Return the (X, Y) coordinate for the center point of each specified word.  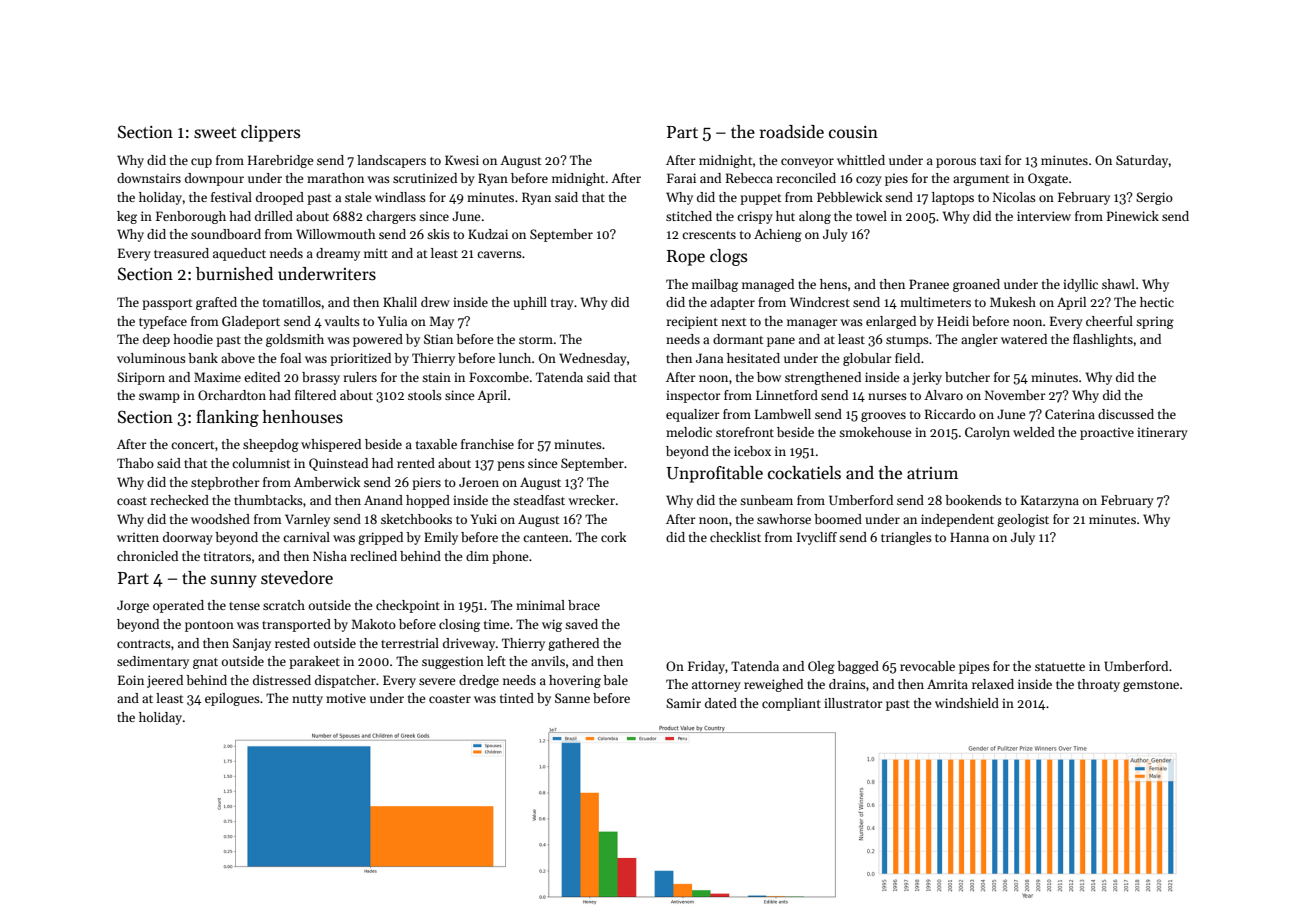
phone (510, 557)
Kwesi (462, 160)
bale (615, 680)
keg (127, 217)
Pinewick (1133, 216)
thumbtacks (268, 500)
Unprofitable (714, 474)
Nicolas (1014, 197)
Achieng (778, 235)
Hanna (969, 537)
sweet (215, 133)
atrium (932, 473)
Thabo (135, 463)
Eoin (131, 680)
